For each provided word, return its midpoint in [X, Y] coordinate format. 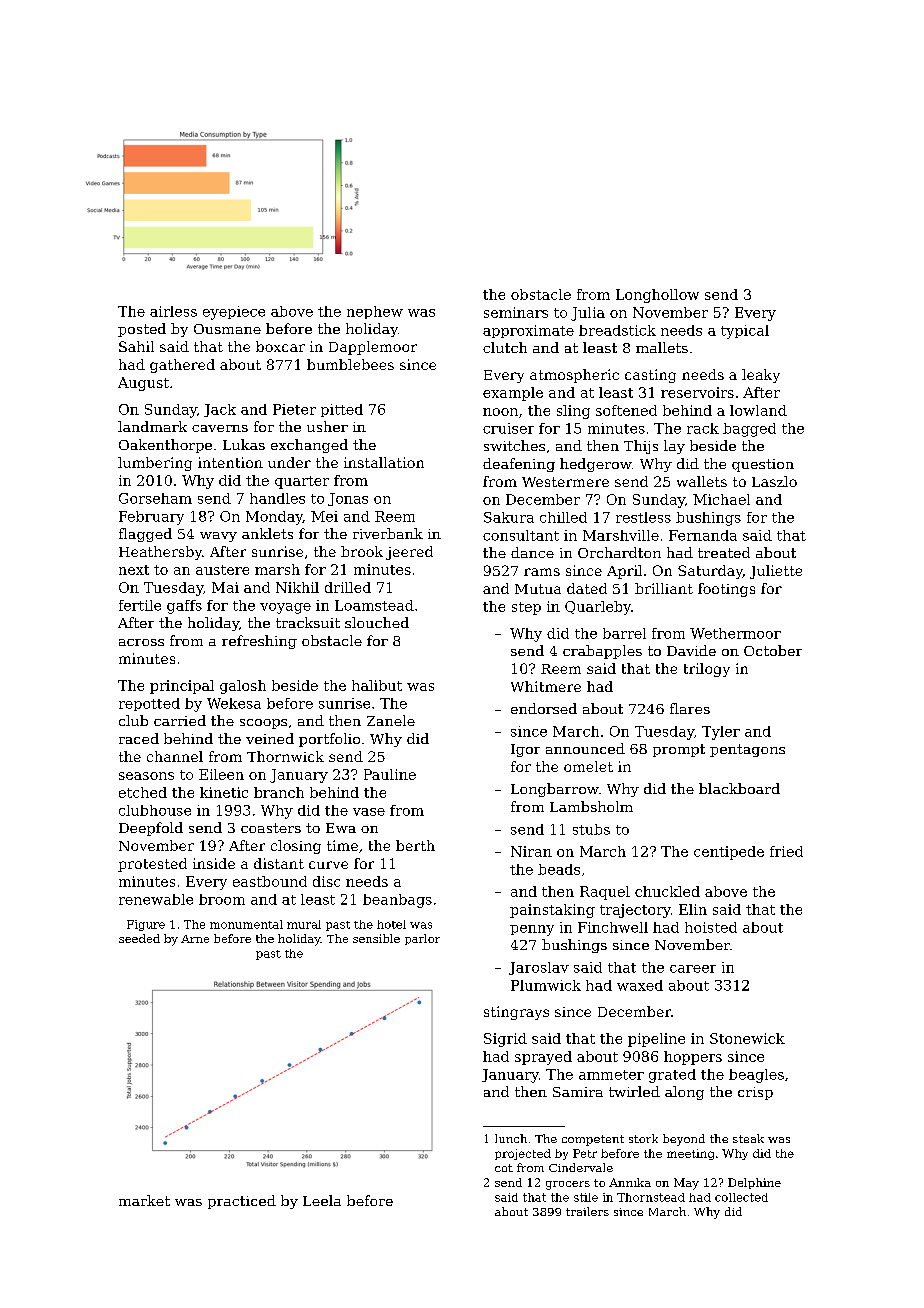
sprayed [543, 1058]
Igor [525, 750]
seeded [139, 938]
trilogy [707, 670]
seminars [516, 312]
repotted [149, 704]
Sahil [136, 346]
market [144, 1200]
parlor [422, 939]
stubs [591, 829]
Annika [630, 1182]
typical [745, 332]
